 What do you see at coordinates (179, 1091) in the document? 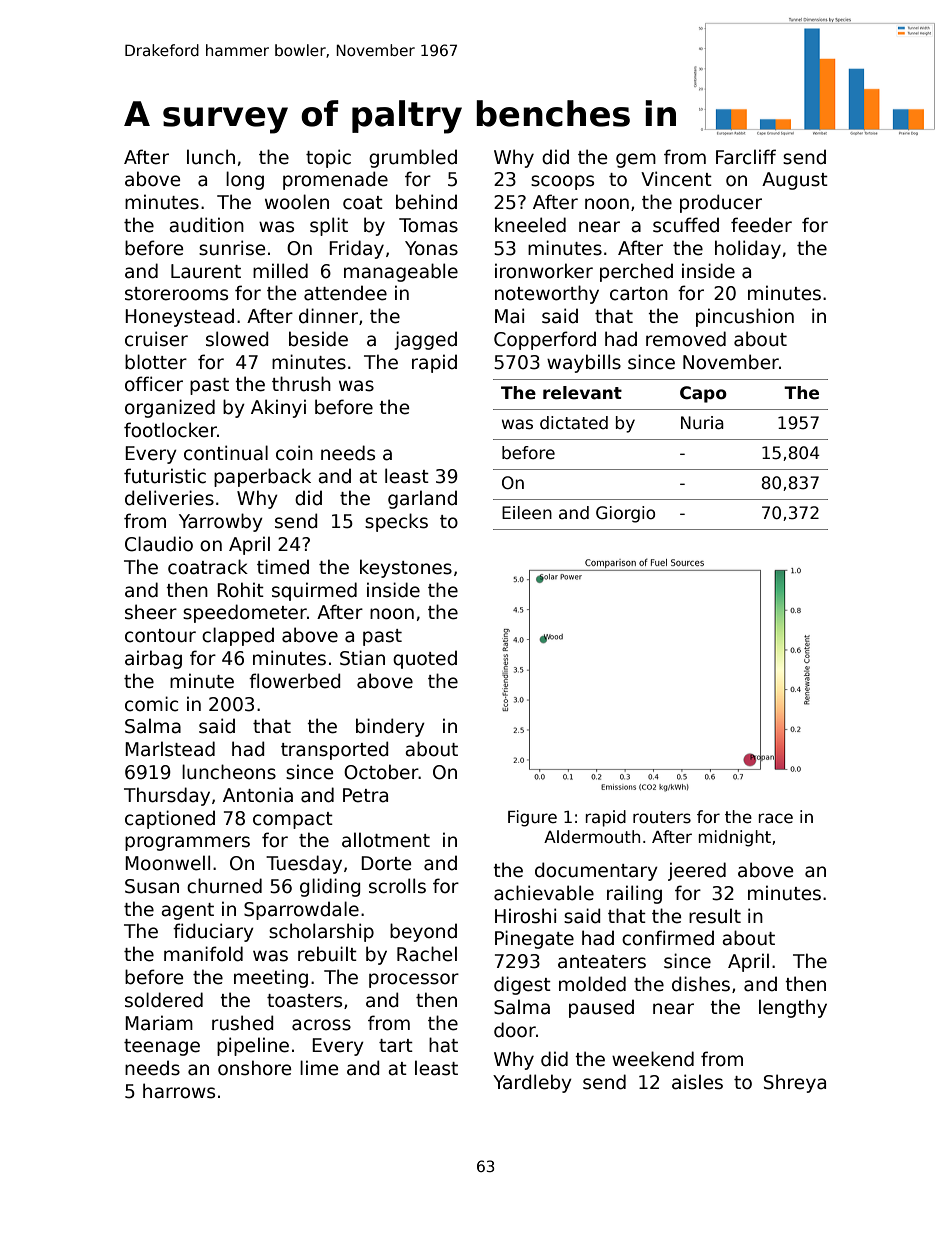
I see `harrows` at bounding box center [179, 1091].
